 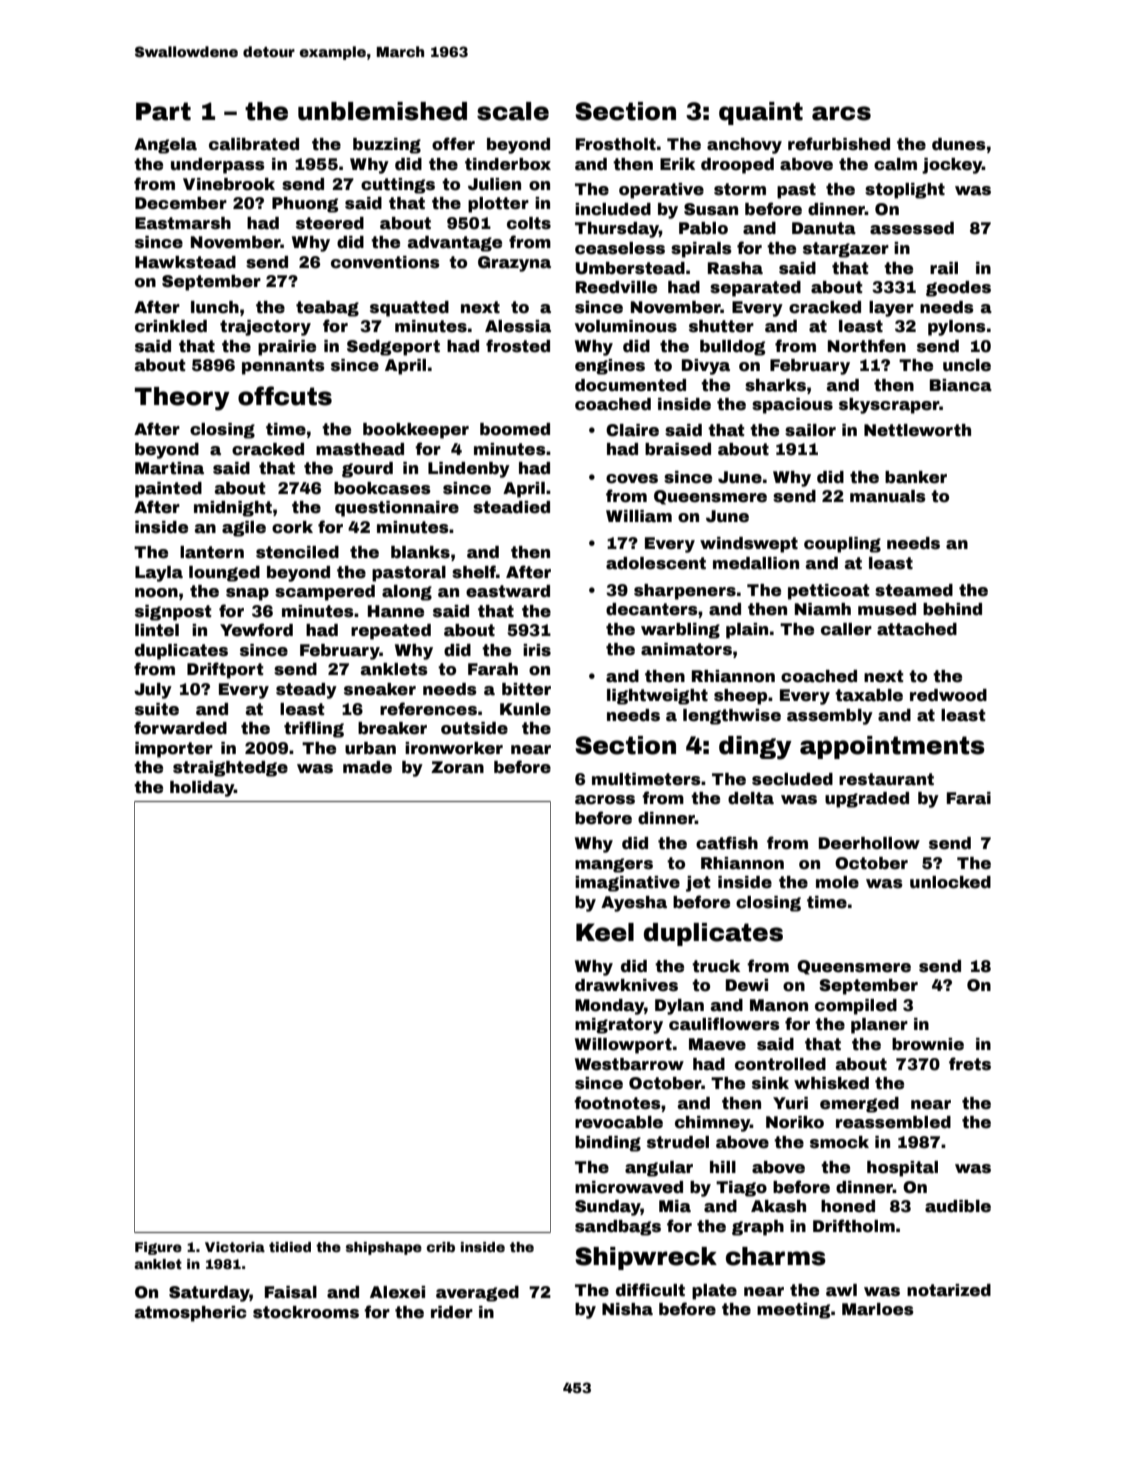 What do you see at coordinates (158, 1248) in the screenshot?
I see `Figure` at bounding box center [158, 1248].
